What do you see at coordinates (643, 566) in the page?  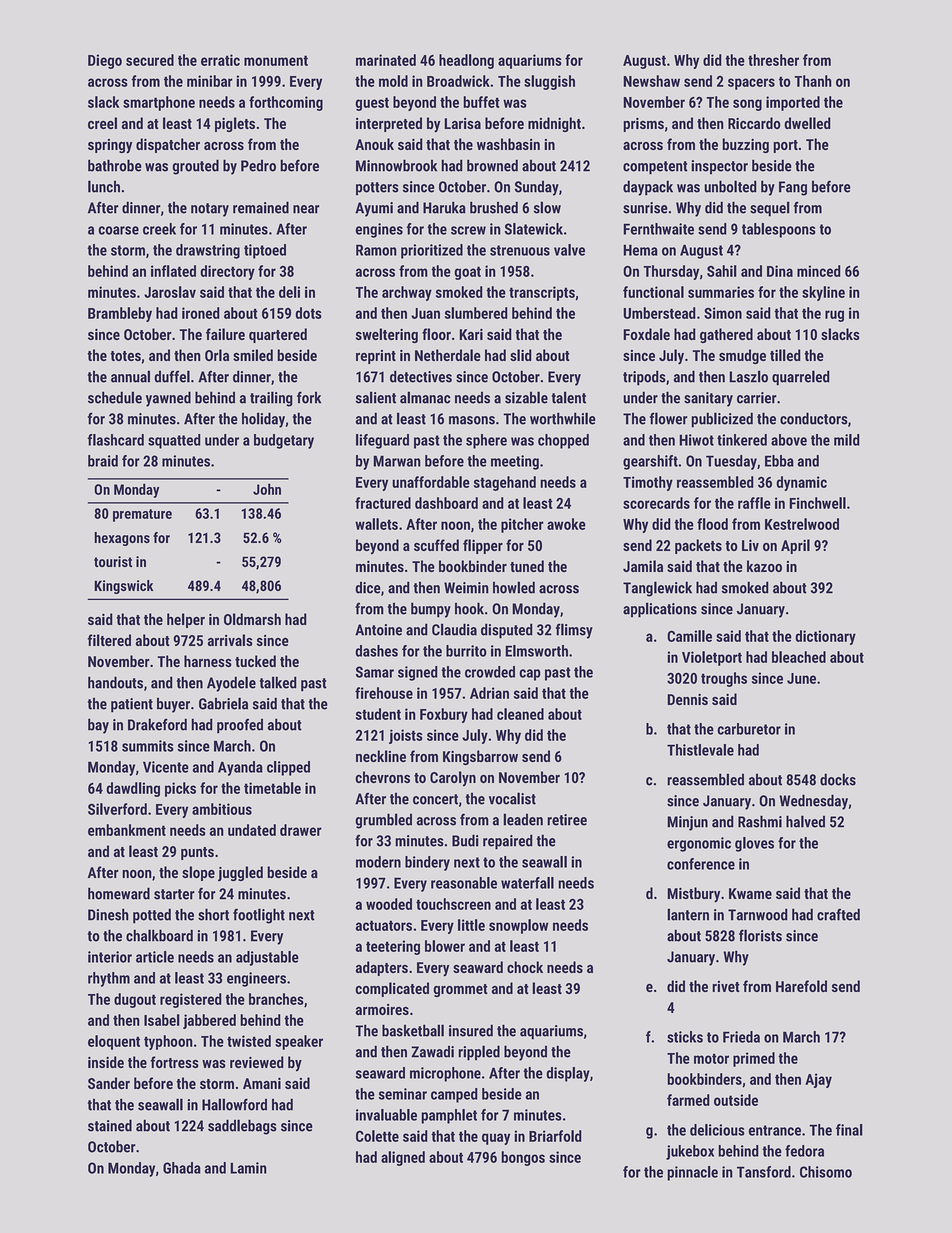 I see `Jamila` at bounding box center [643, 566].
